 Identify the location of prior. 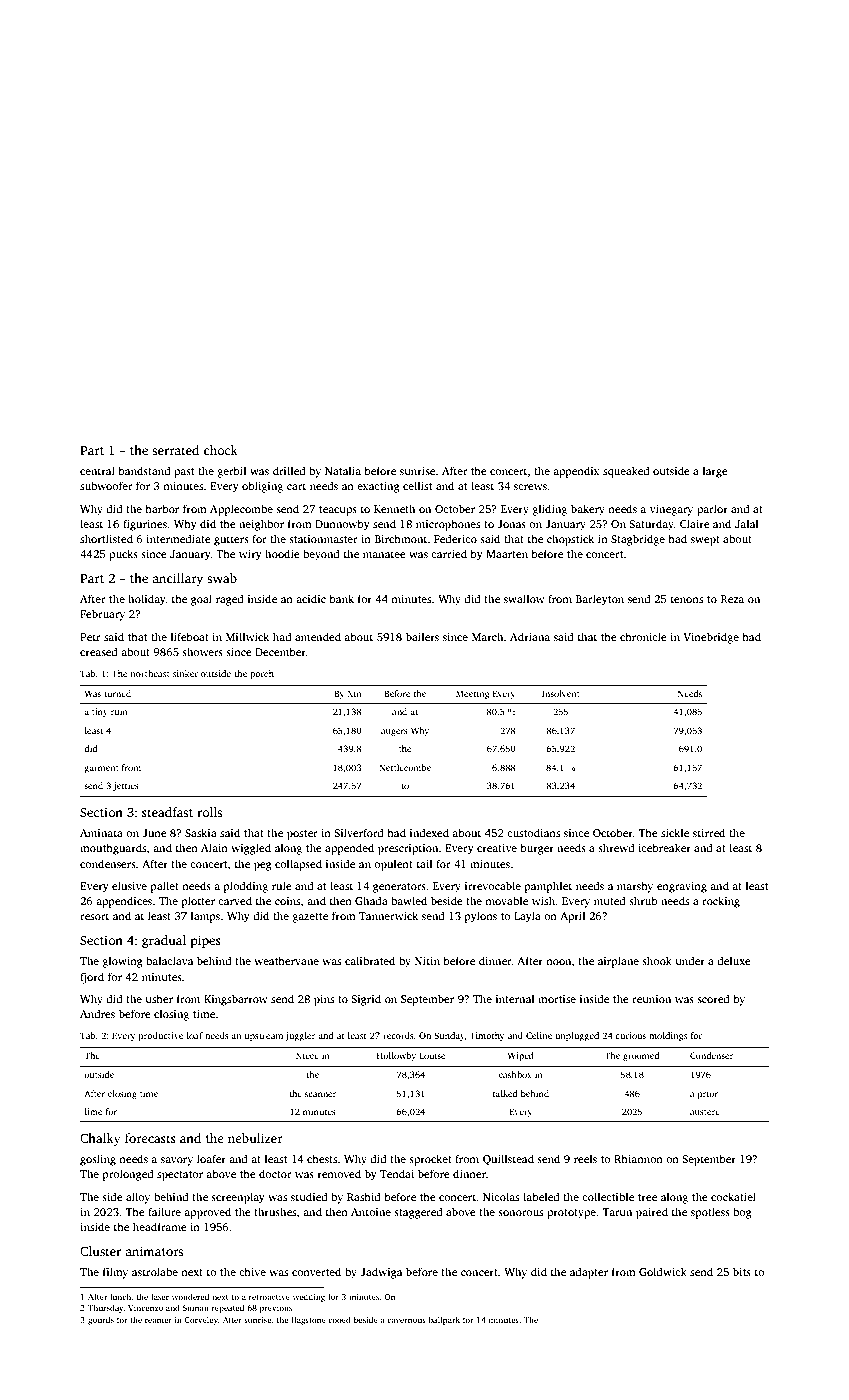
(708, 1094).
